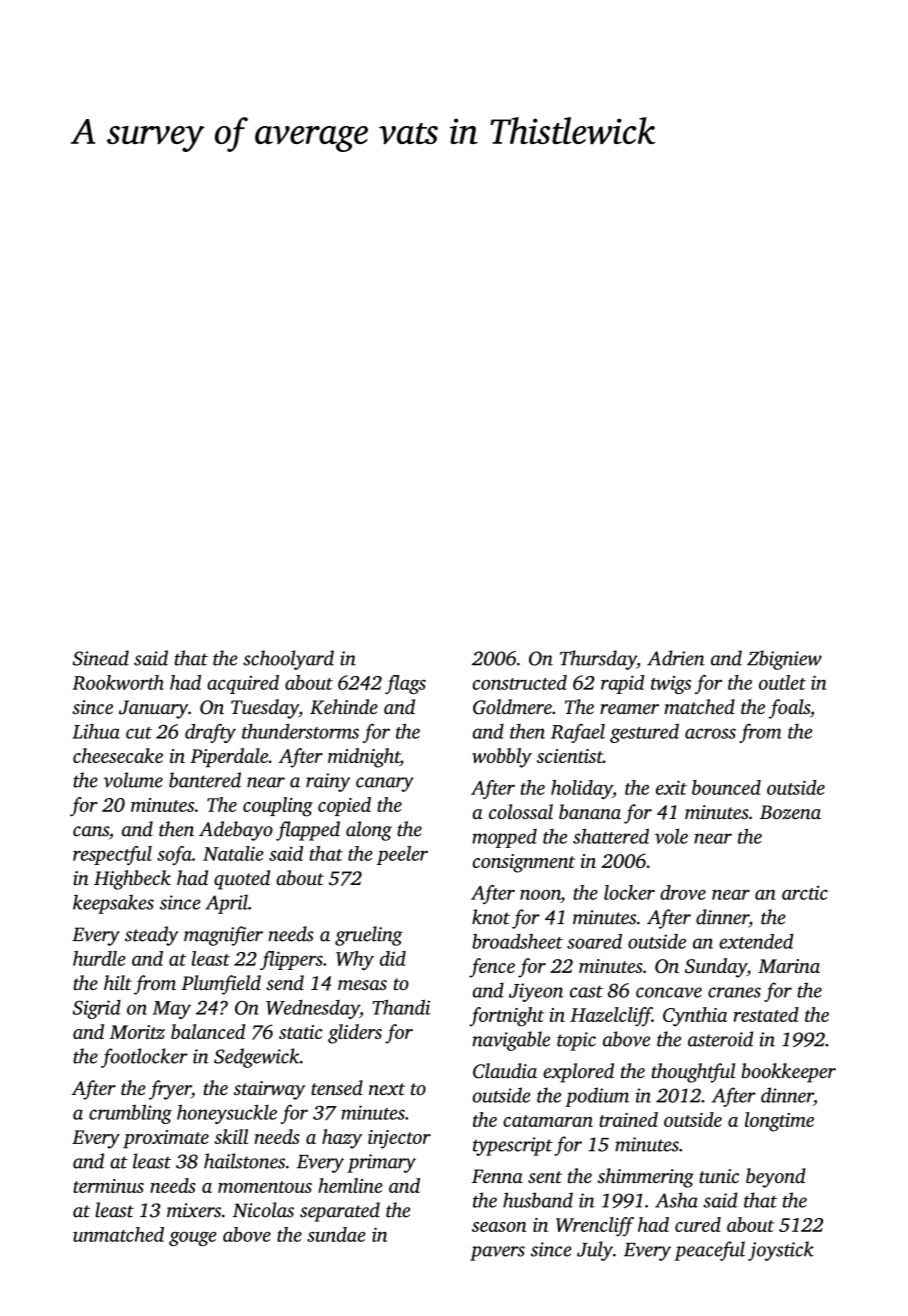  I want to click on injector, so click(399, 1139).
